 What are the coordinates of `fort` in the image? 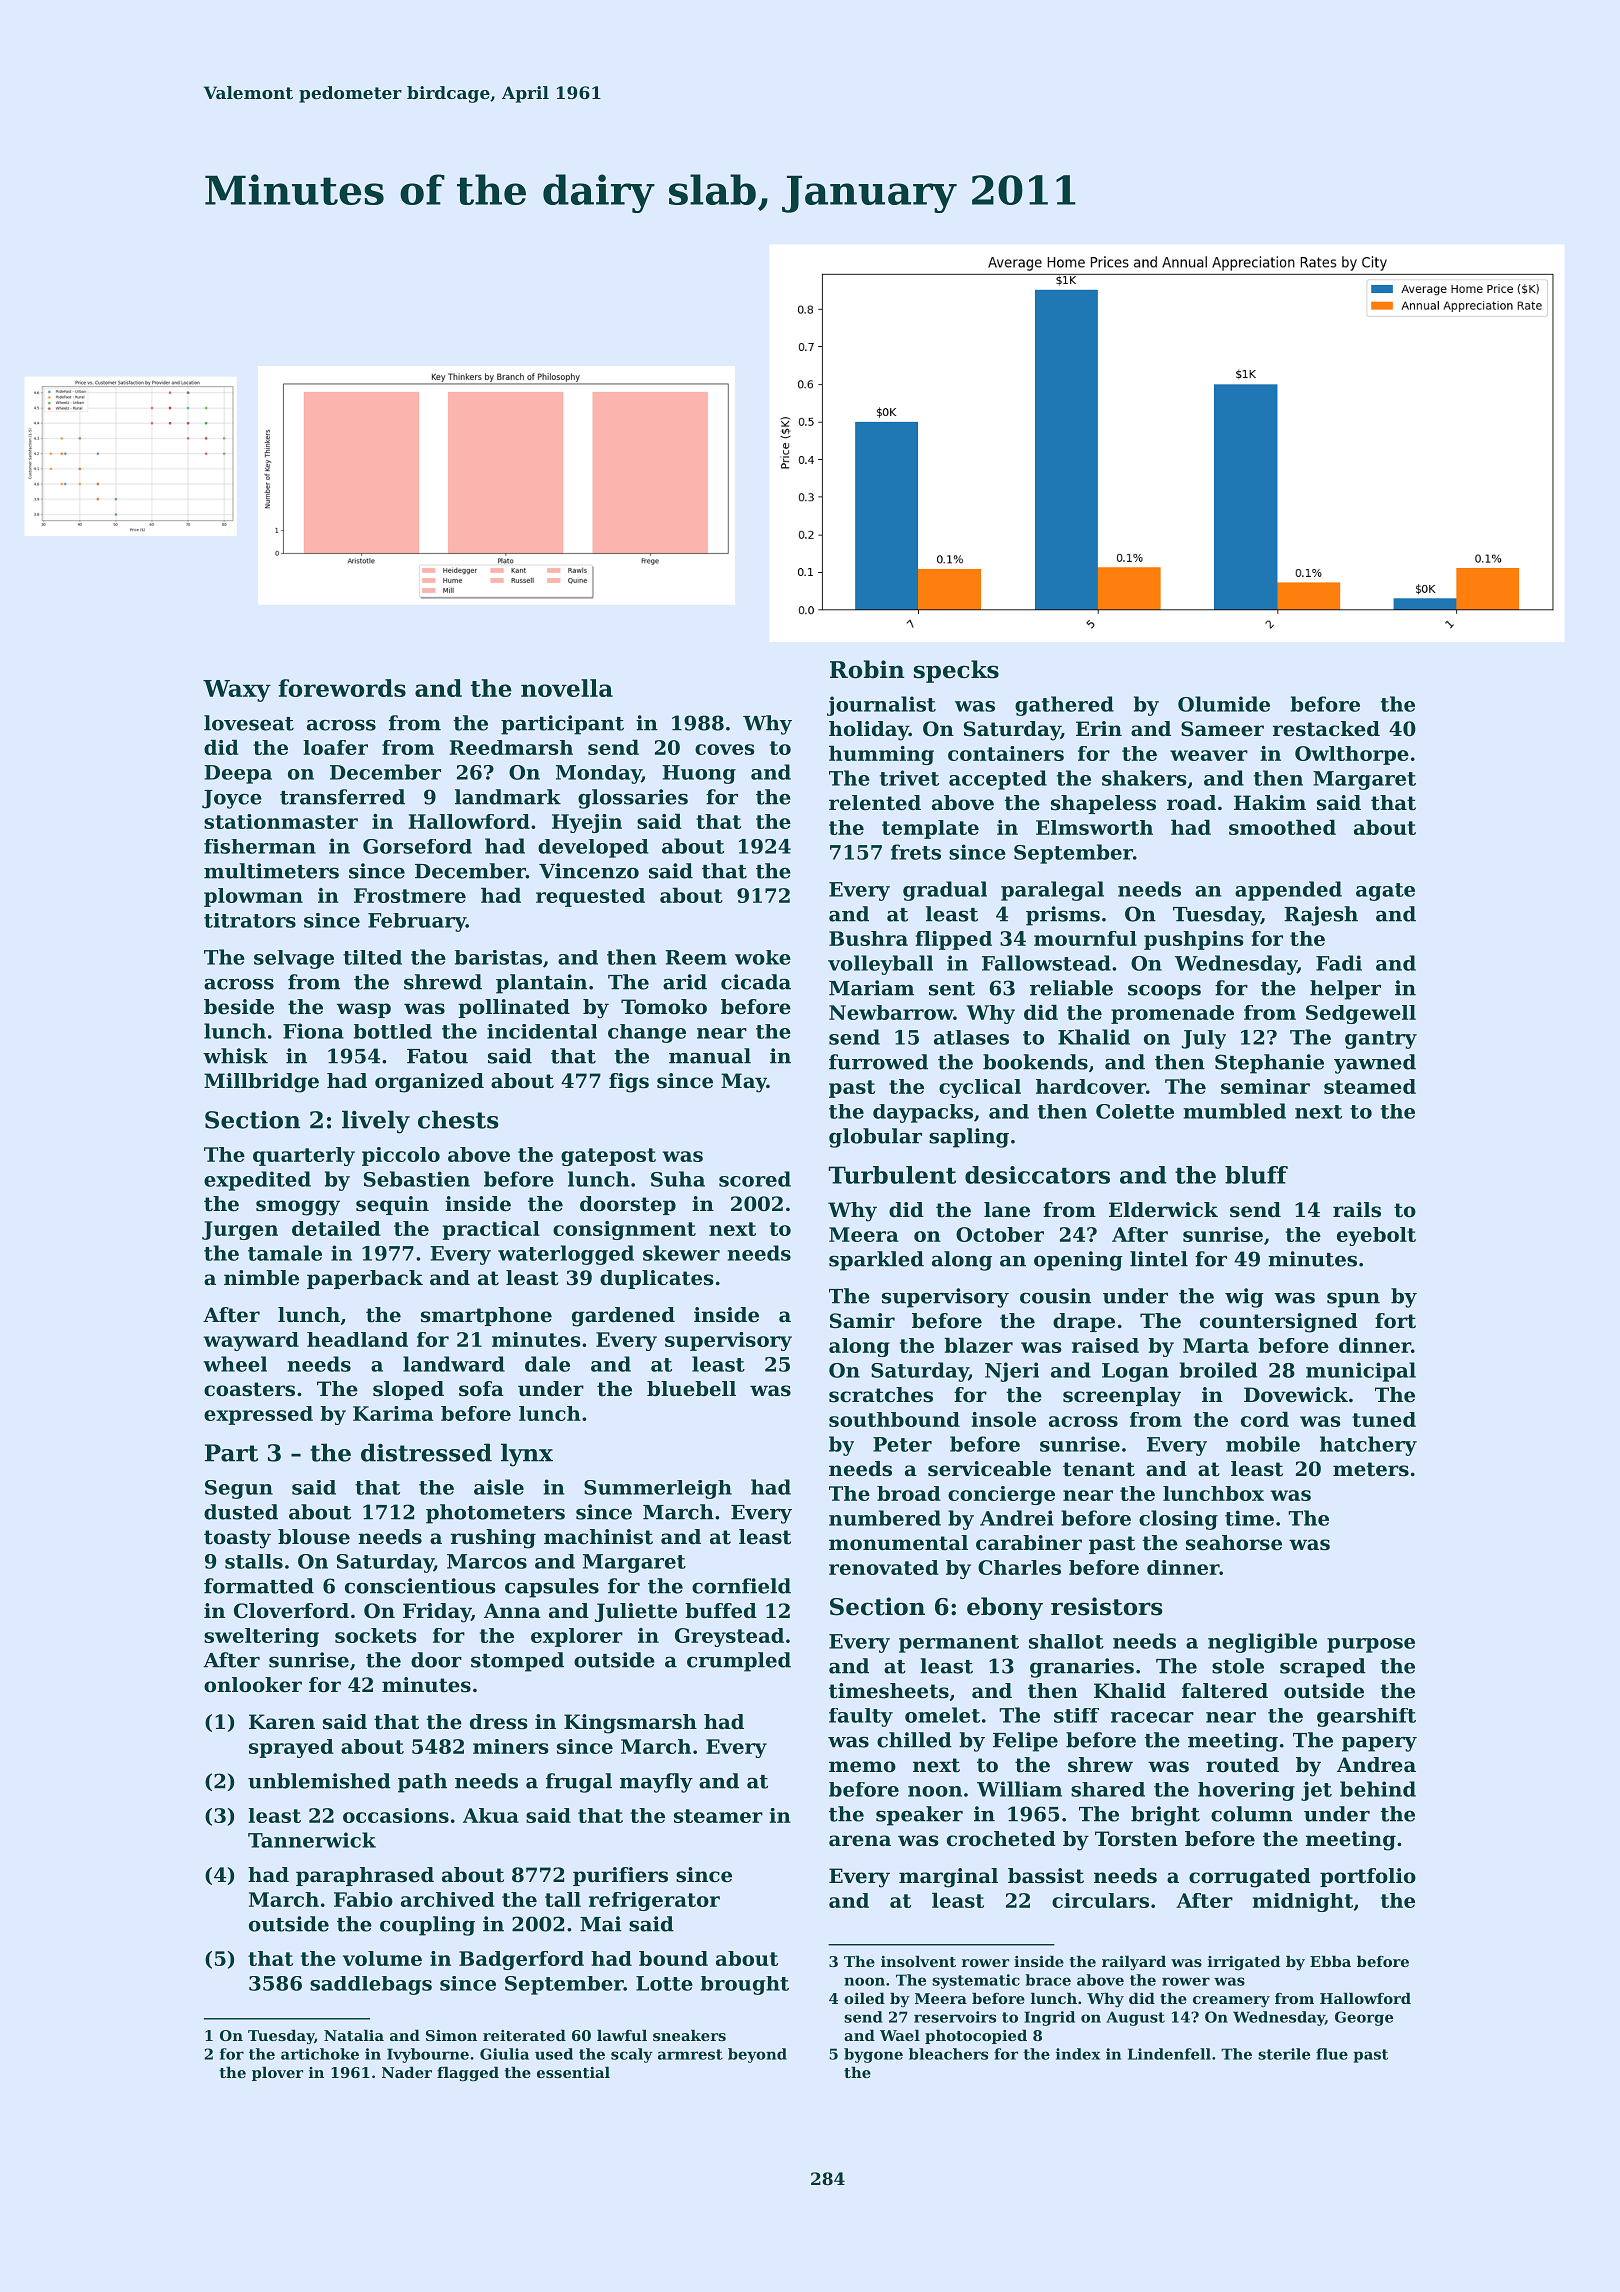 It's located at (1395, 1321).
